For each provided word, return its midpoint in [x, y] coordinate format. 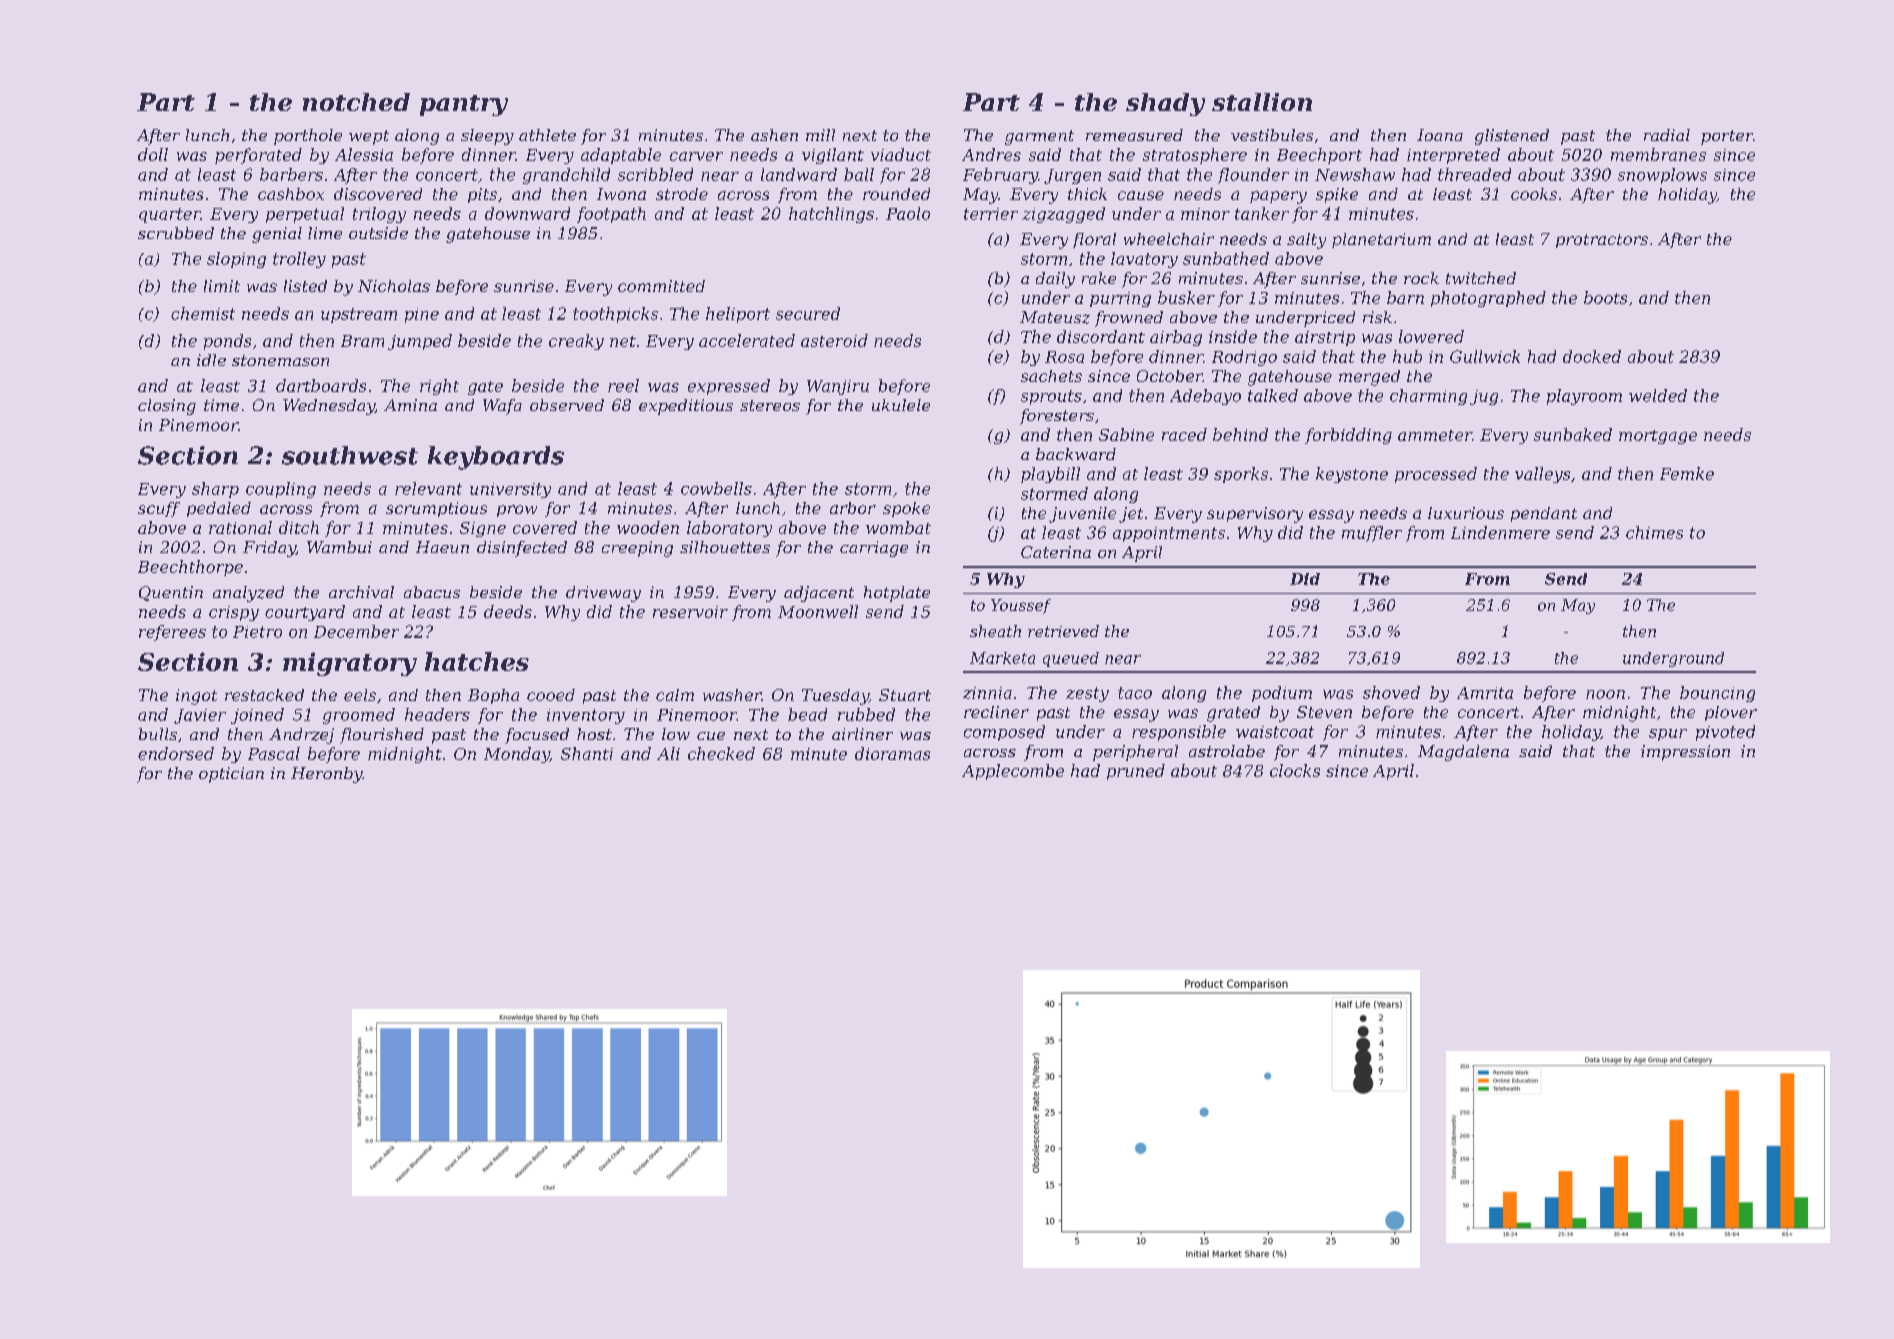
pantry [464, 105]
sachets [1051, 376]
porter [1727, 137]
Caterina [1056, 552]
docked [1592, 356]
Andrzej [301, 736]
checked [721, 753]
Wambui [339, 547]
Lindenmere [1500, 532]
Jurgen [1072, 176]
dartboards [321, 385]
